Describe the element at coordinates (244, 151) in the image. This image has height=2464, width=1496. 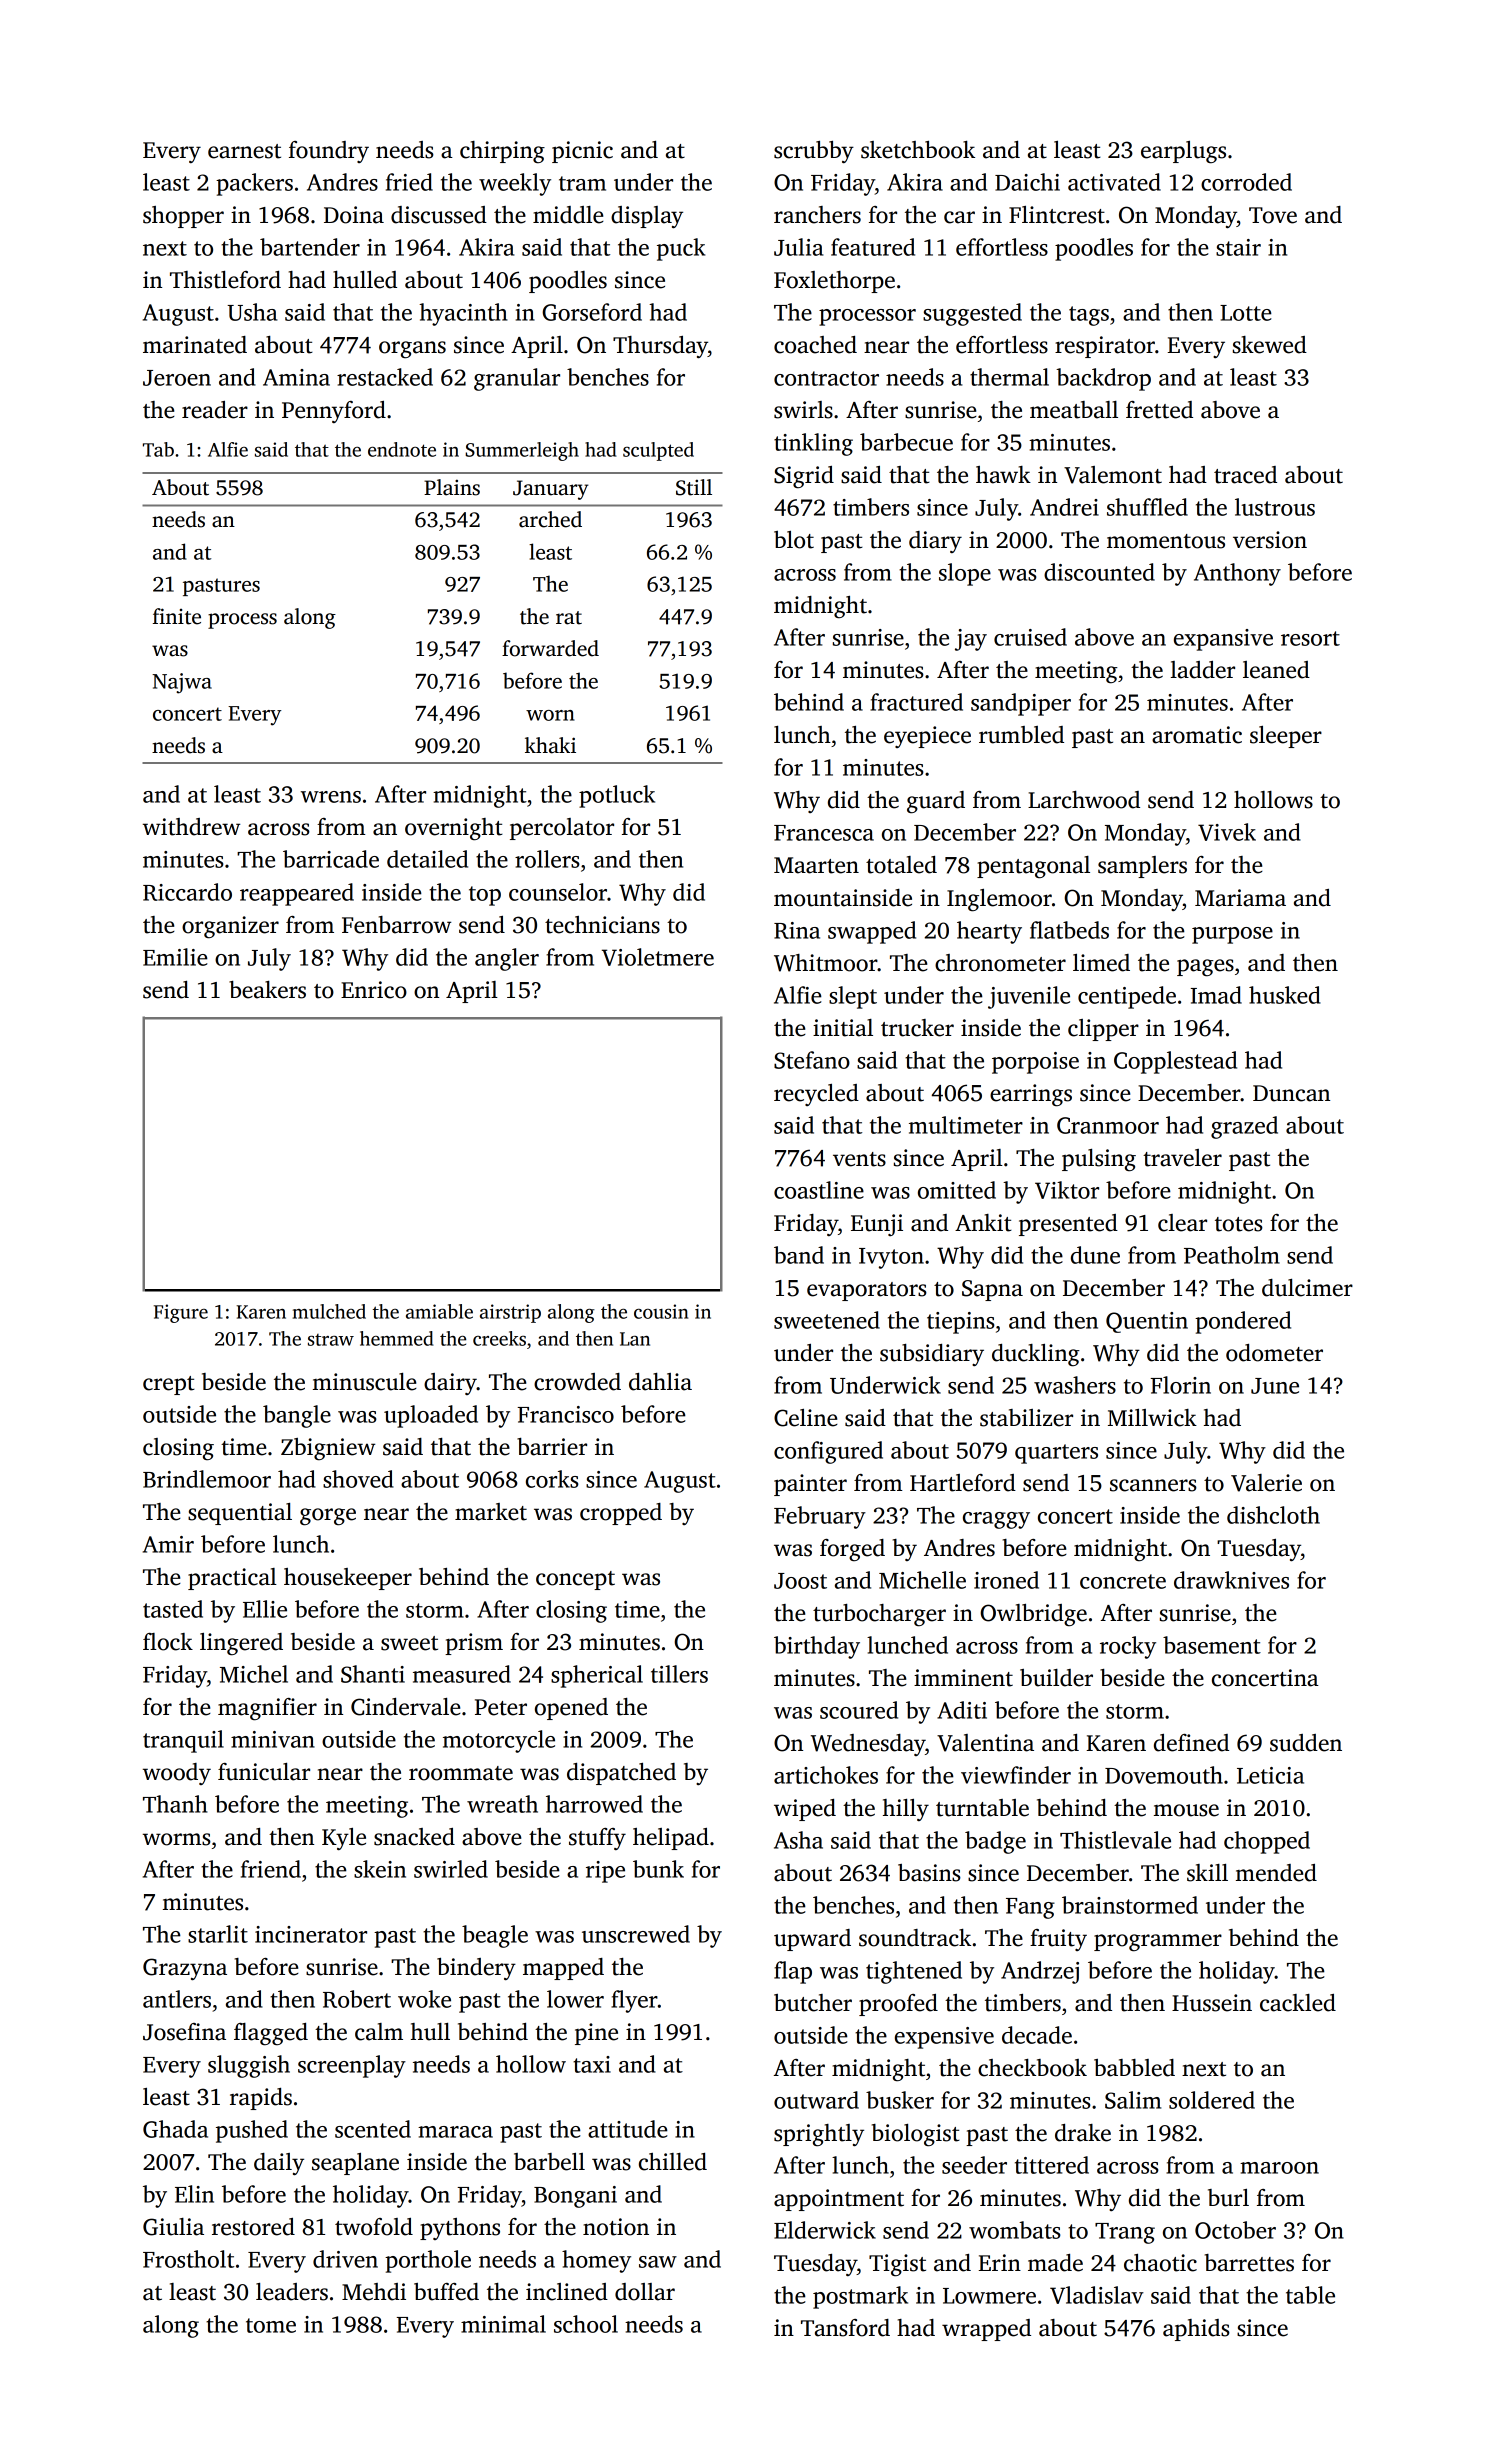
I see `earnest` at that location.
